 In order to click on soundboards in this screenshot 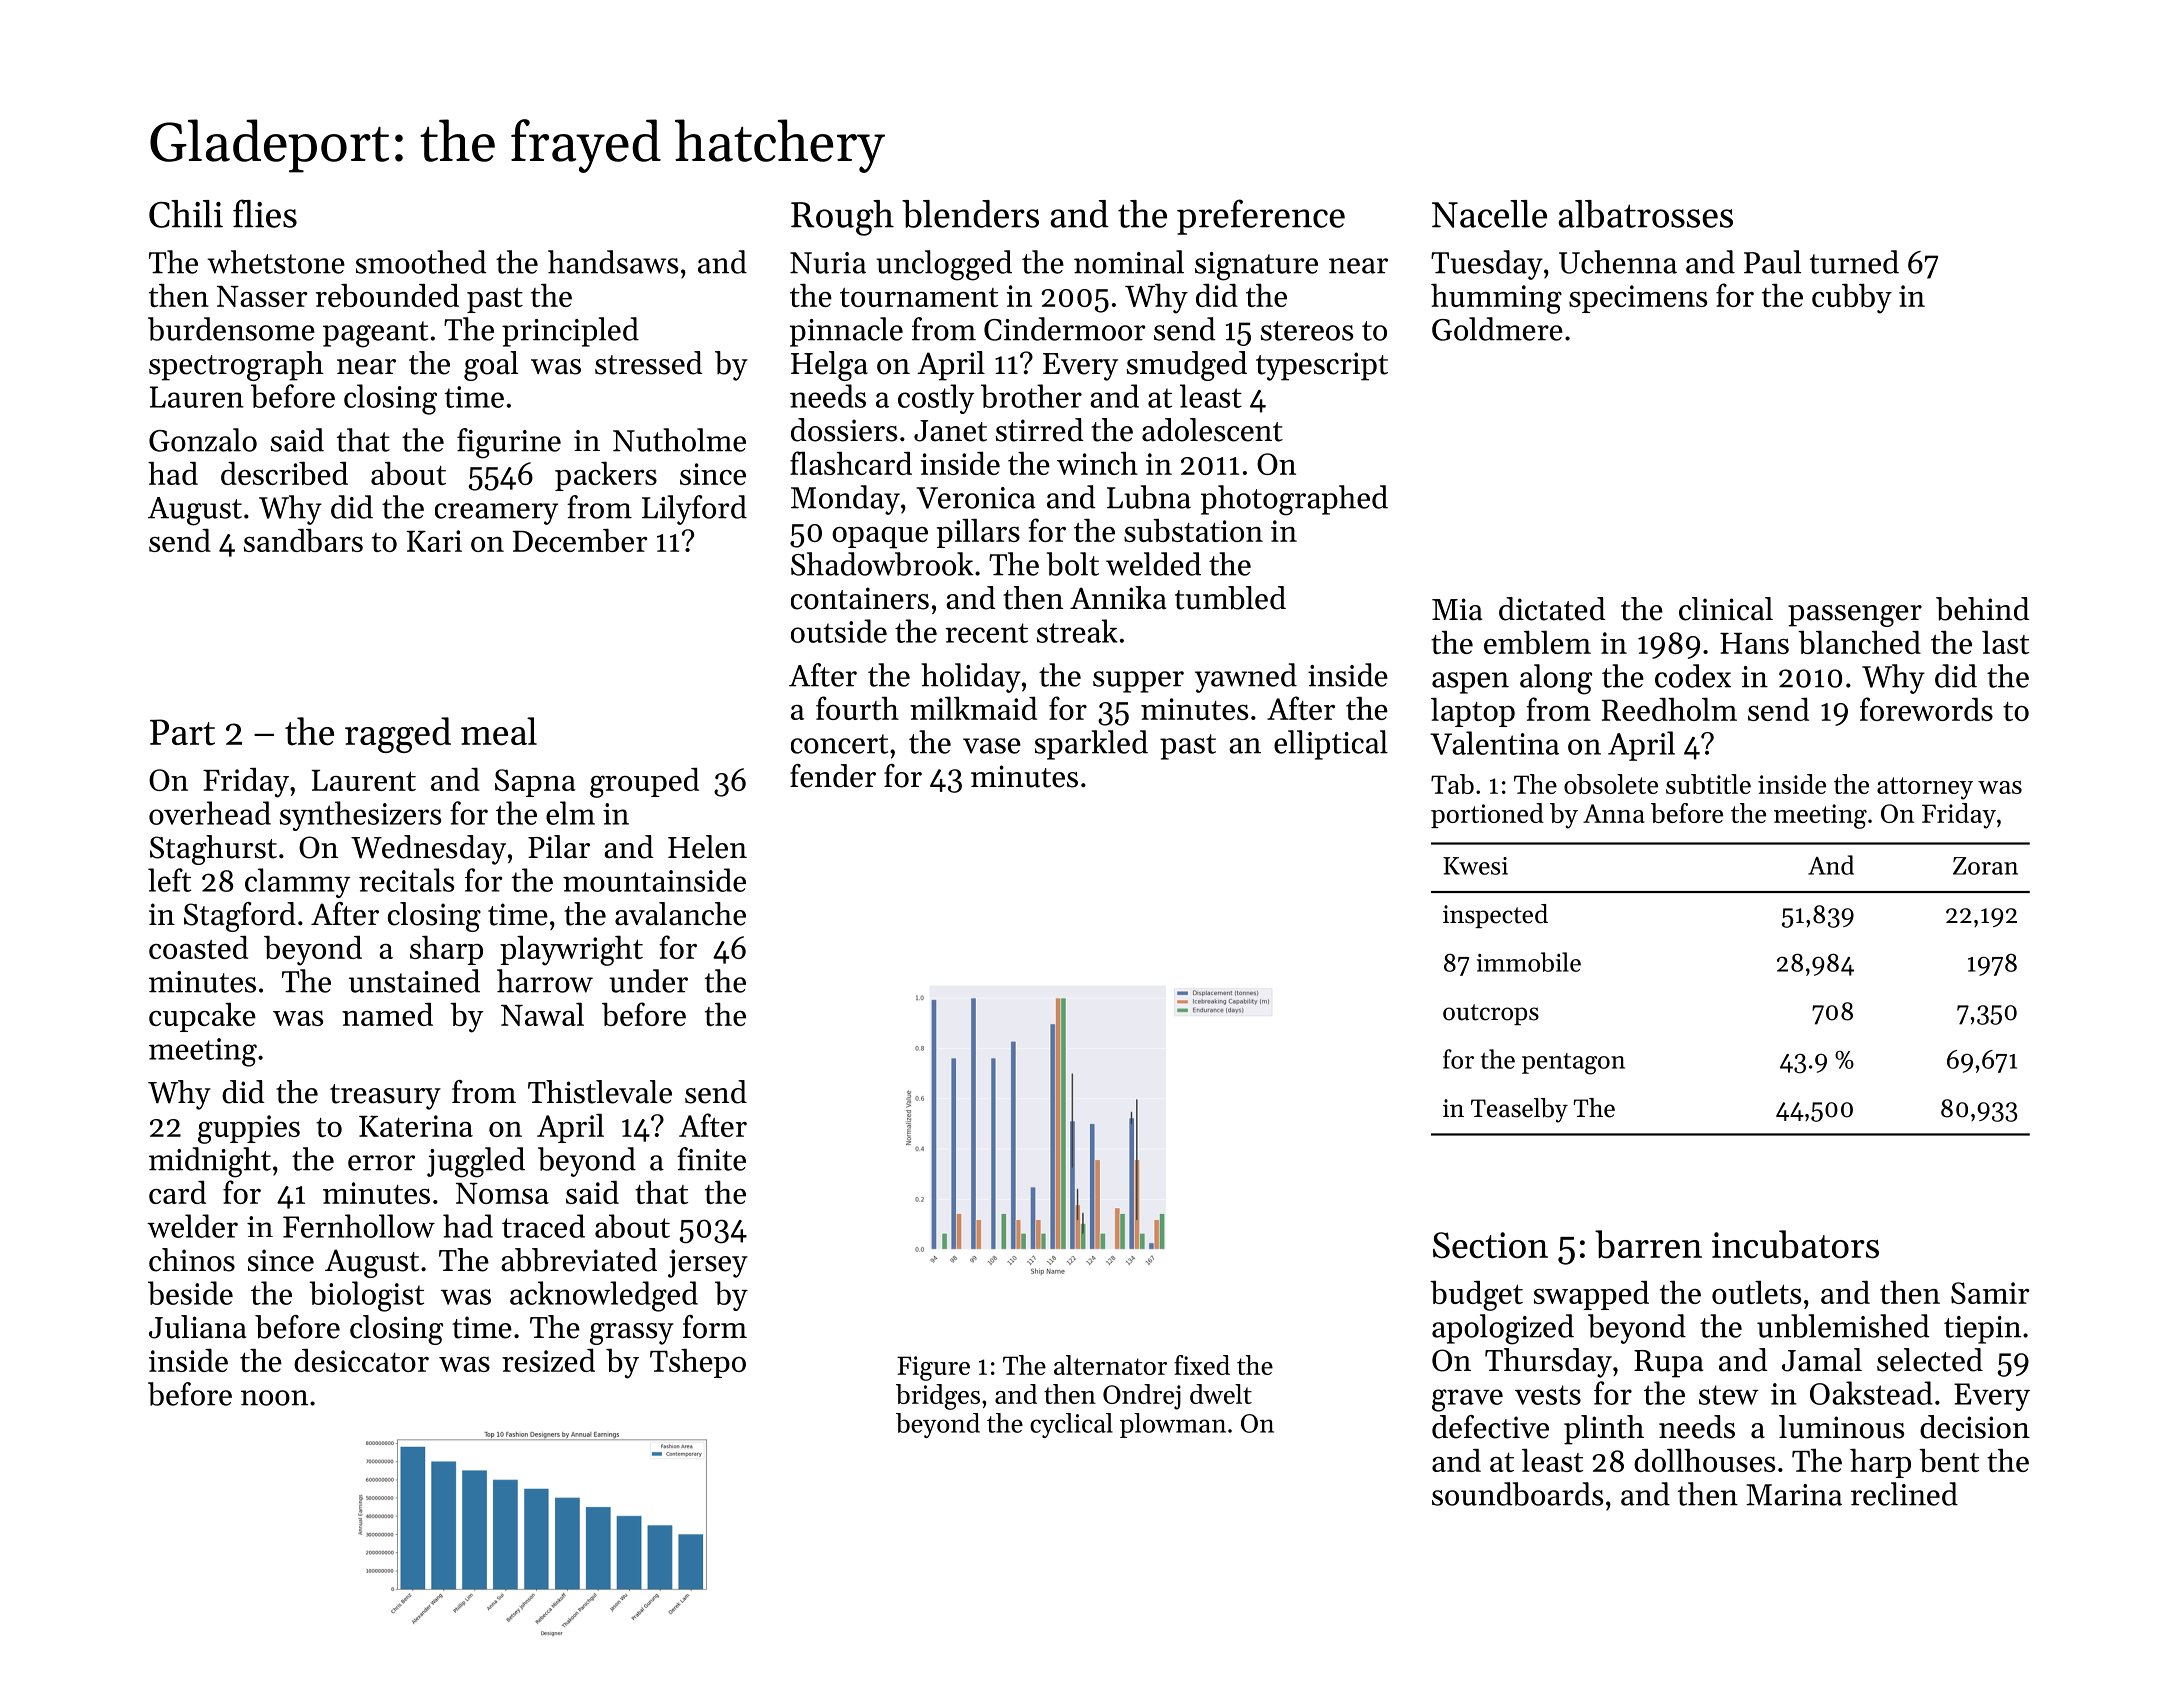, I will do `click(1517, 1494)`.
